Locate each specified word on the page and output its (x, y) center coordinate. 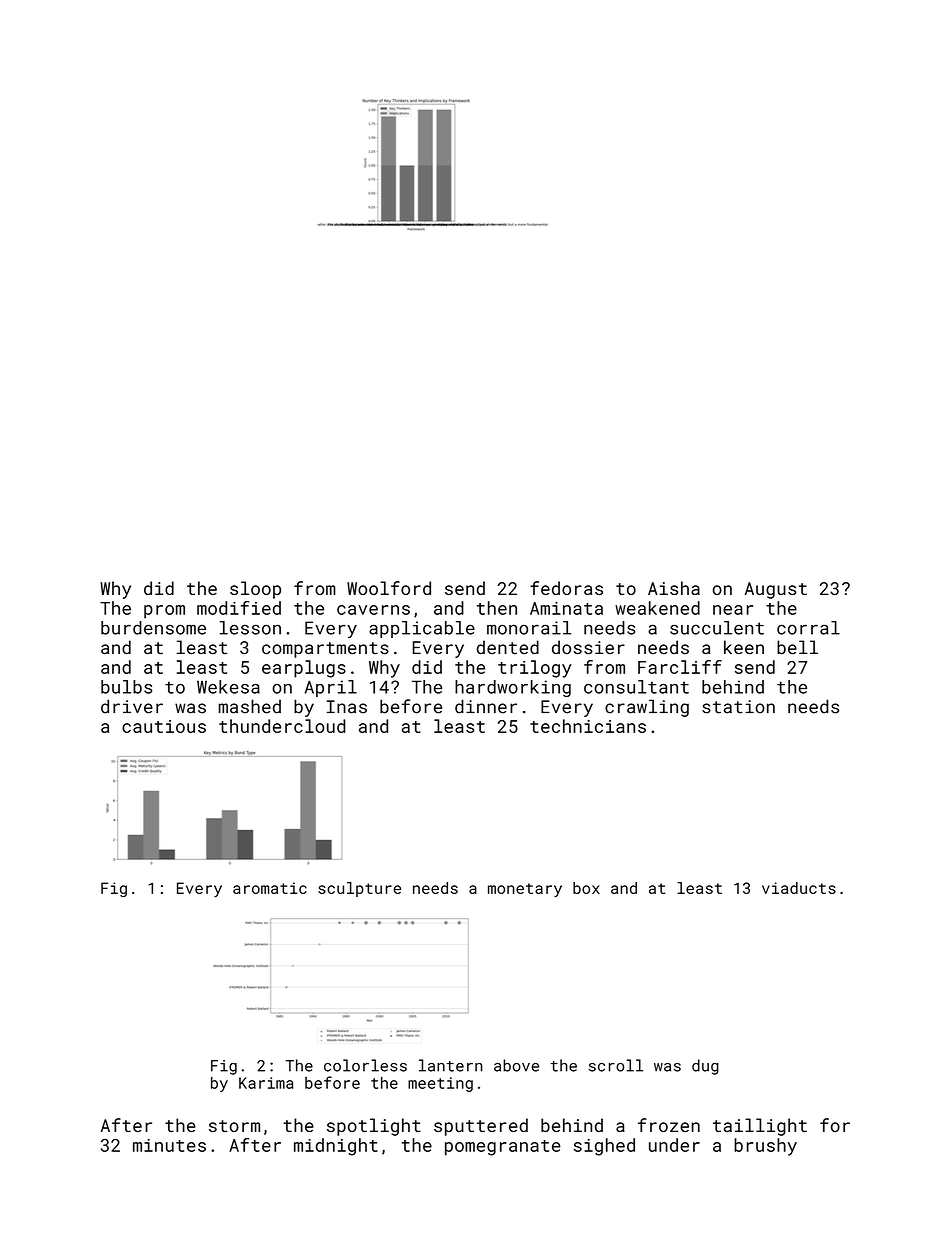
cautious (164, 726)
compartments (325, 650)
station (738, 707)
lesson (250, 628)
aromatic (270, 888)
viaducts (799, 888)
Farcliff (680, 667)
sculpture (359, 889)
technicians (588, 726)
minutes (169, 1145)
